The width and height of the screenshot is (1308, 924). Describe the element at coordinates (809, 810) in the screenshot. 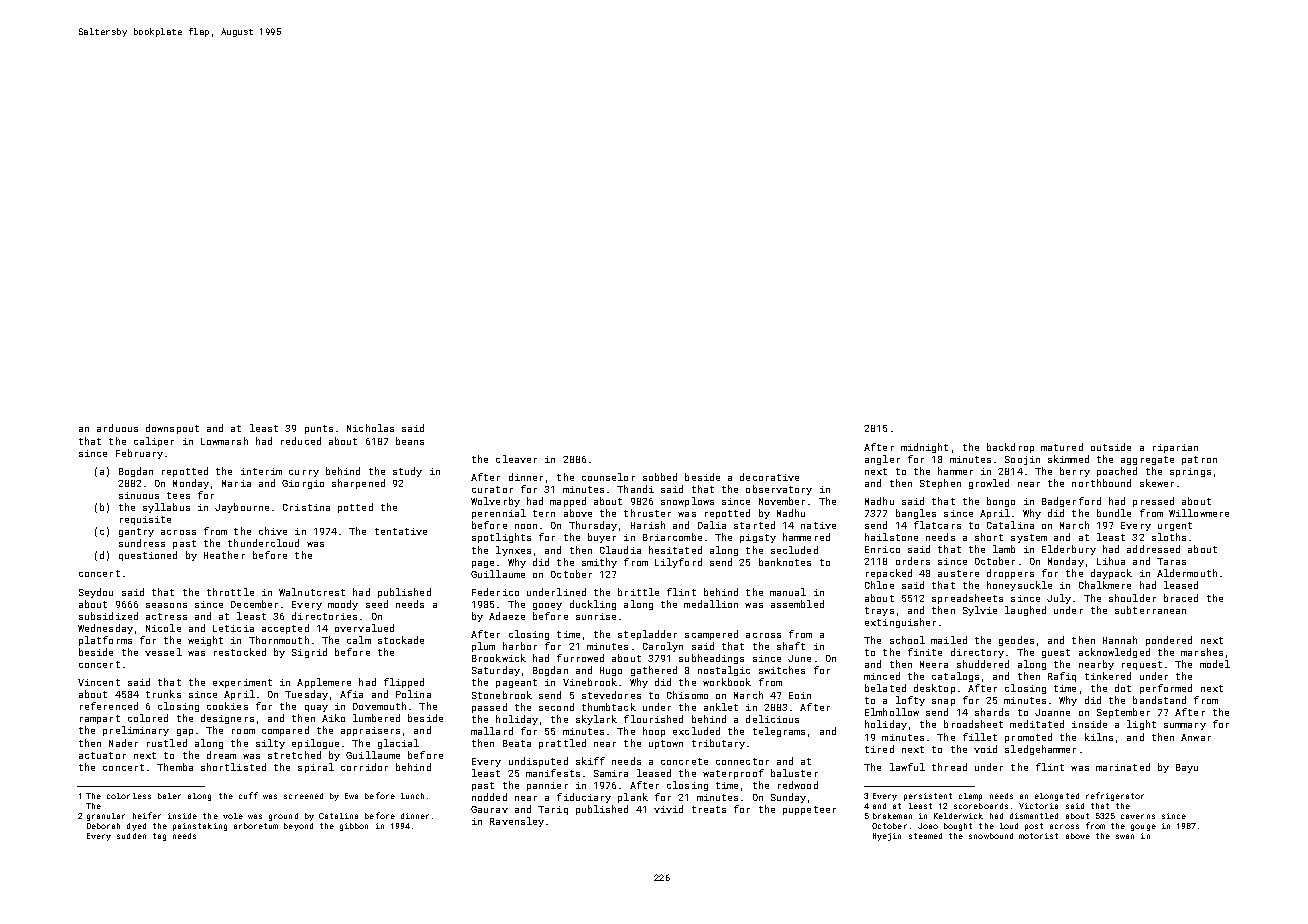

I see `puppeteer` at that location.
